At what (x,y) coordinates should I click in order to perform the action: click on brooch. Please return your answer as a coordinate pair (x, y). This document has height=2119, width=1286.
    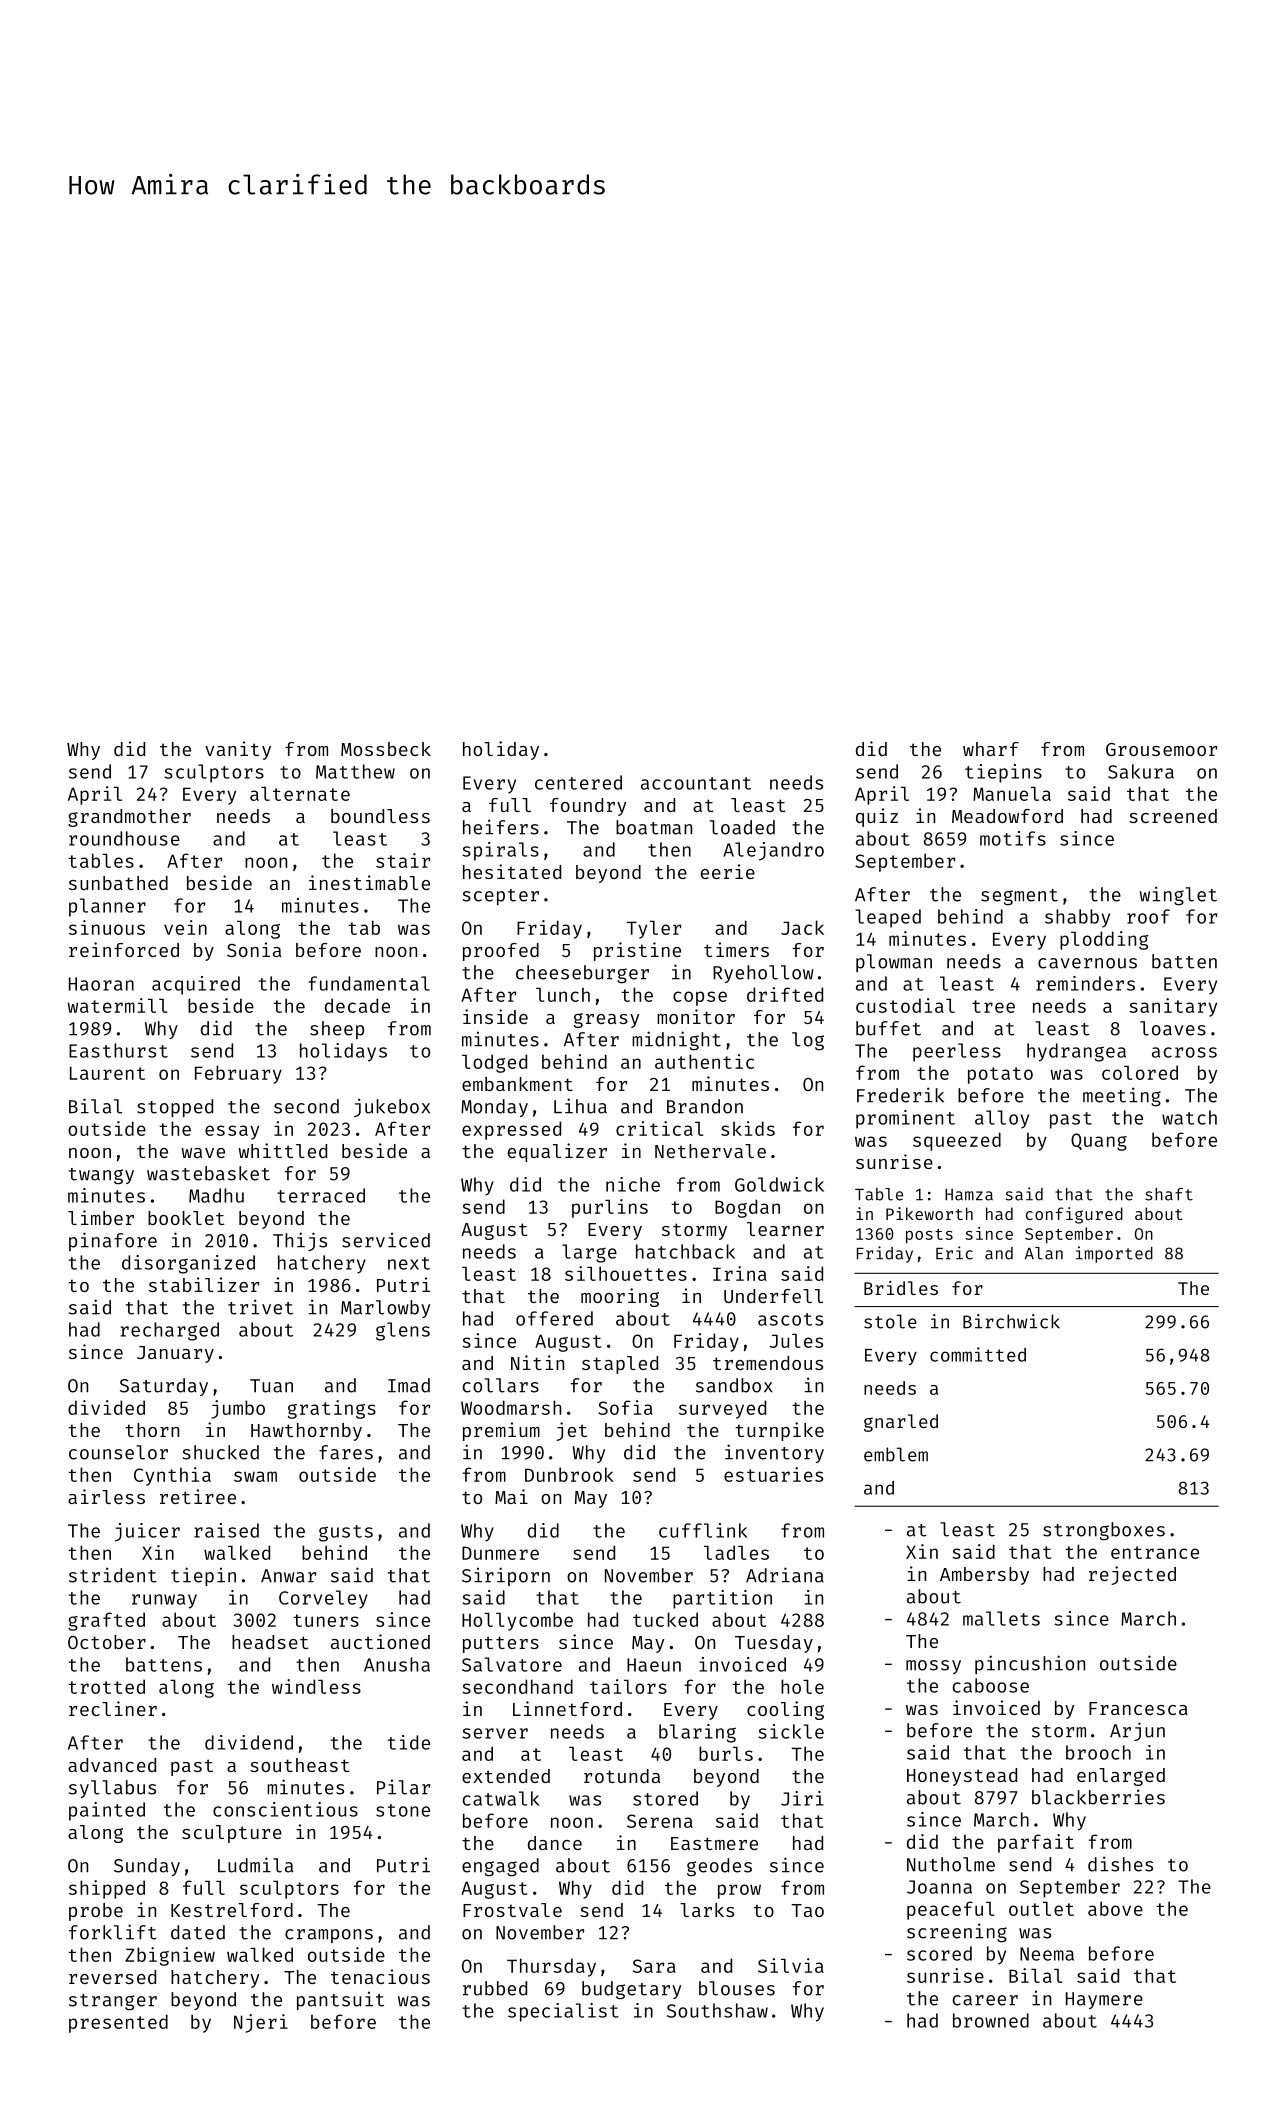
    Looking at the image, I should click on (1098, 1752).
